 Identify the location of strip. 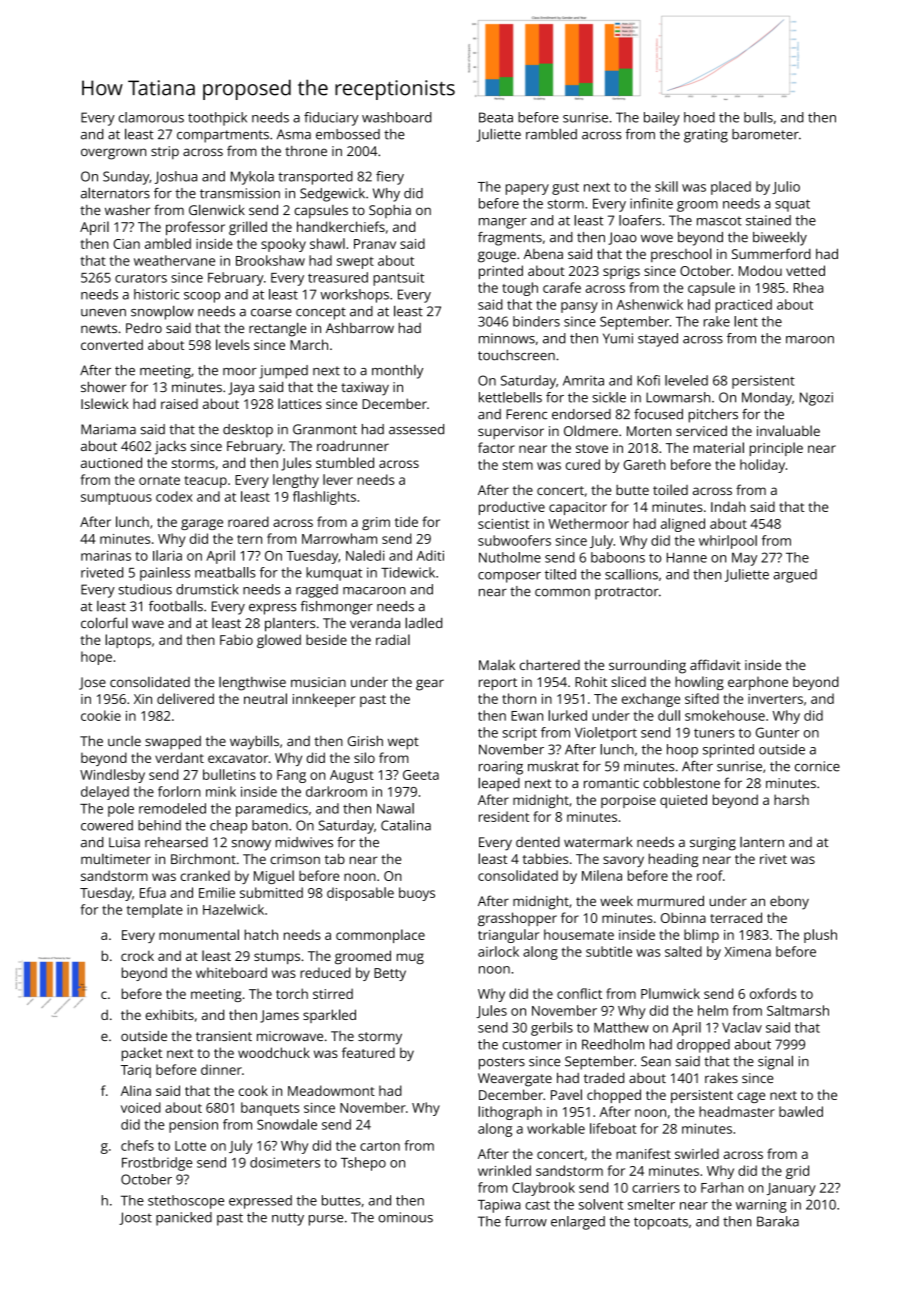
(165, 152).
